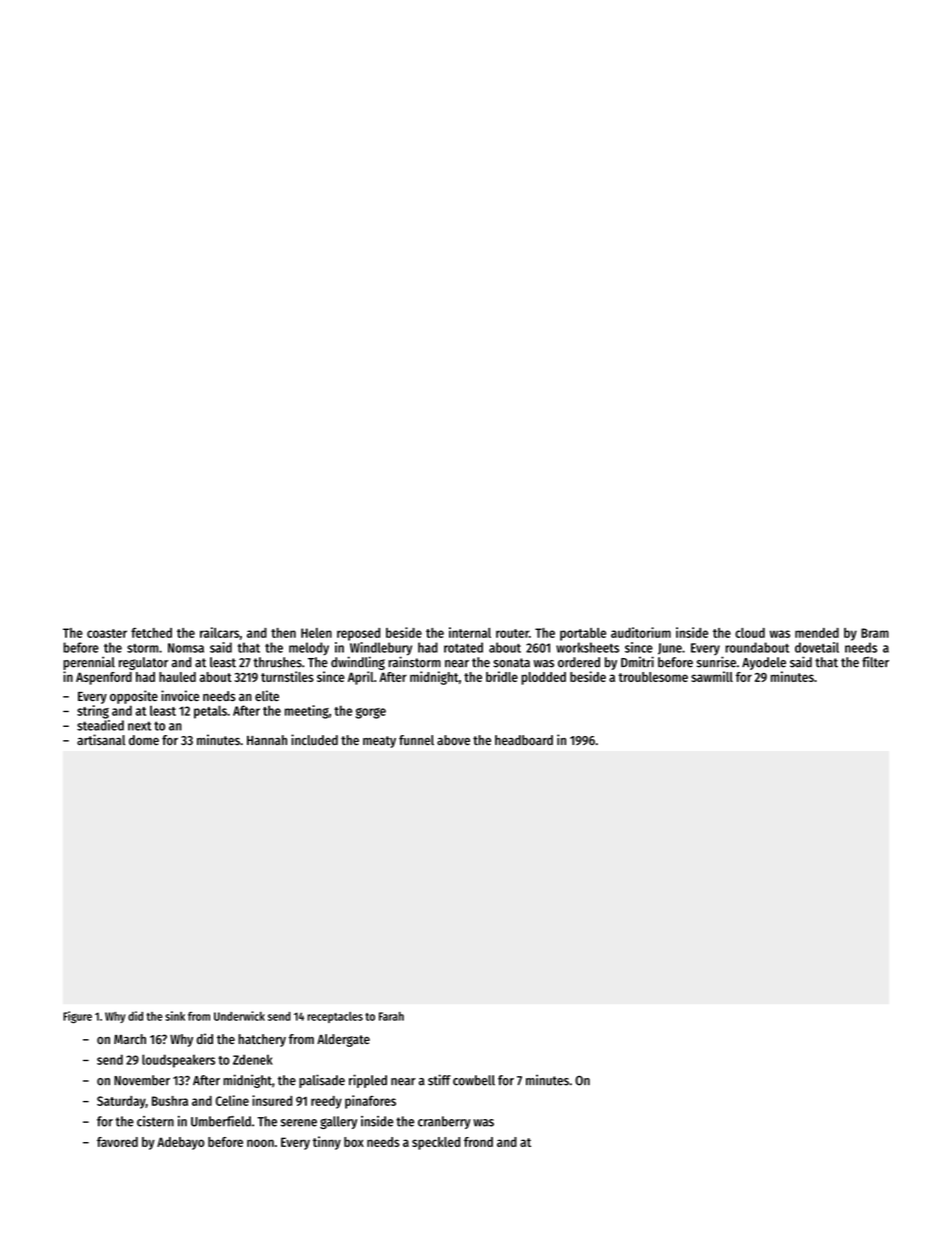 The width and height of the screenshot is (952, 1233). Describe the element at coordinates (379, 742) in the screenshot. I see `meaty` at that location.
